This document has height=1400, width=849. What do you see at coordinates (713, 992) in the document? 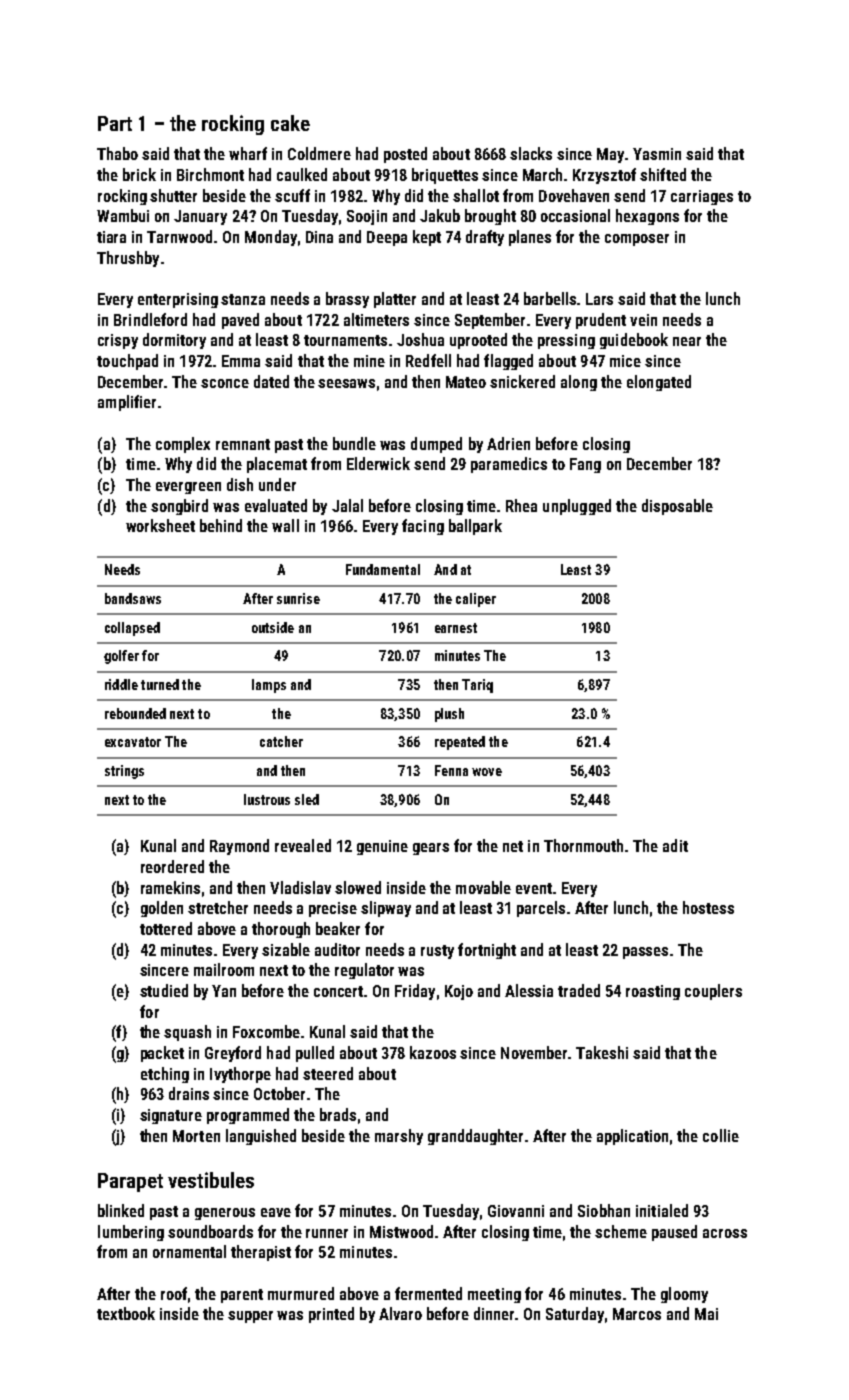
I see `couplers` at bounding box center [713, 992].
